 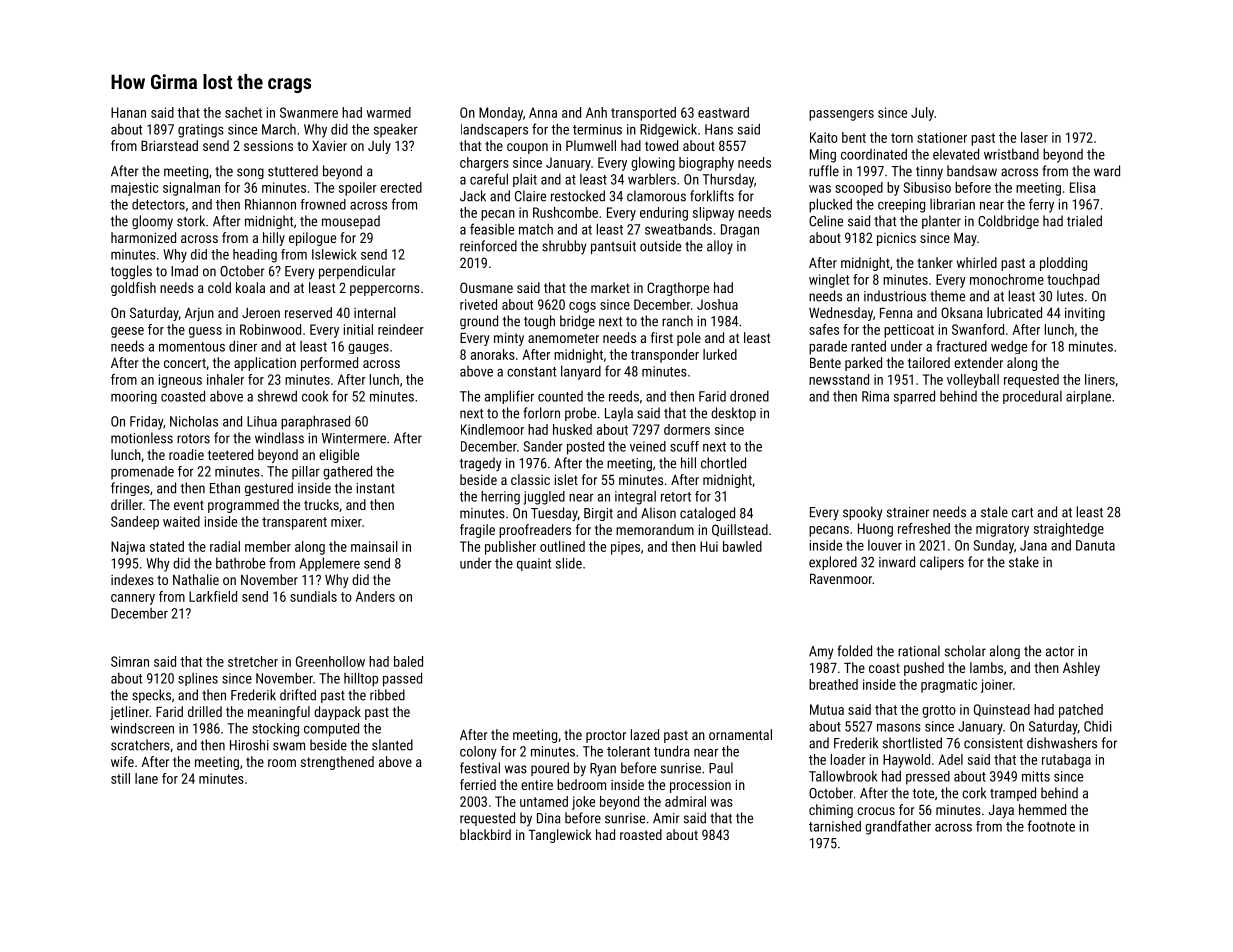 I want to click on blackbird, so click(x=485, y=834).
